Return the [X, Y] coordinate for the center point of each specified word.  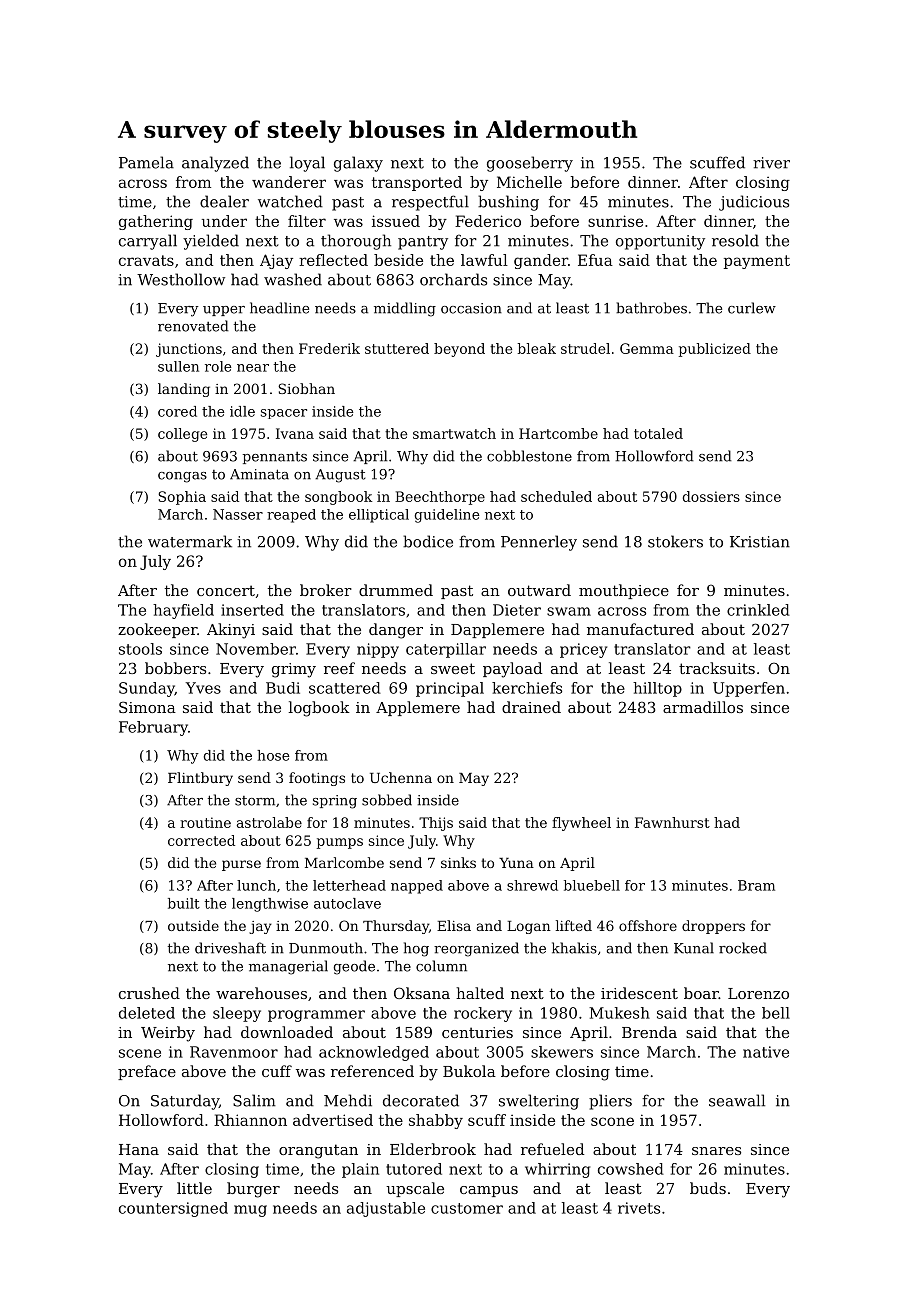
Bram [756, 885]
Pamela [146, 162]
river [771, 163]
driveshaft [230, 948]
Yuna [516, 863]
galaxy [358, 164]
